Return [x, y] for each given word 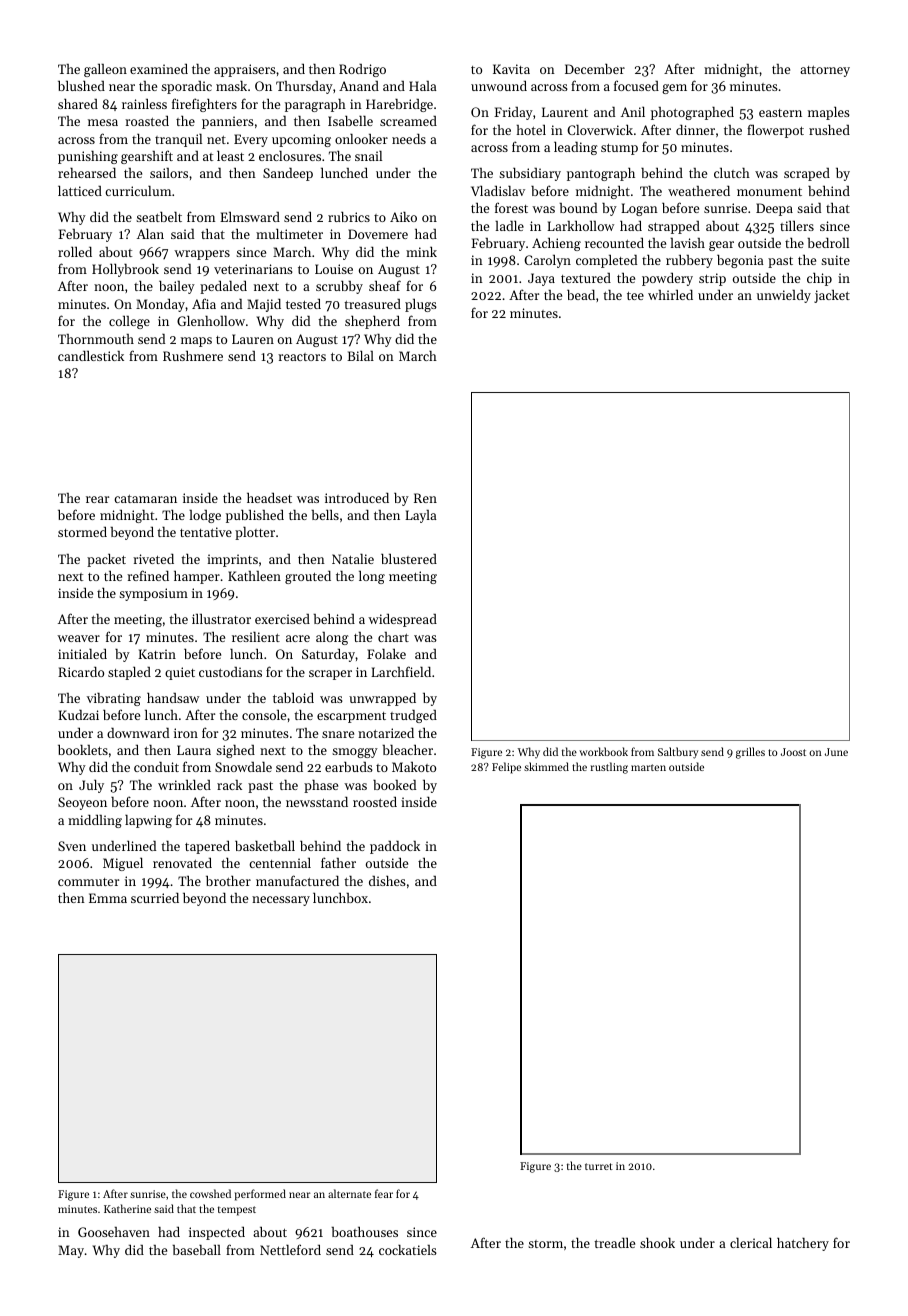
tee [635, 296]
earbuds [349, 767]
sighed [235, 751]
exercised [282, 619]
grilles [750, 753]
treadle [614, 1243]
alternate [349, 1193]
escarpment [351, 717]
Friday [513, 113]
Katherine [127, 1208]
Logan [639, 209]
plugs [421, 305]
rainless [144, 104]
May [71, 1251]
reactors [302, 357]
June [836, 752]
